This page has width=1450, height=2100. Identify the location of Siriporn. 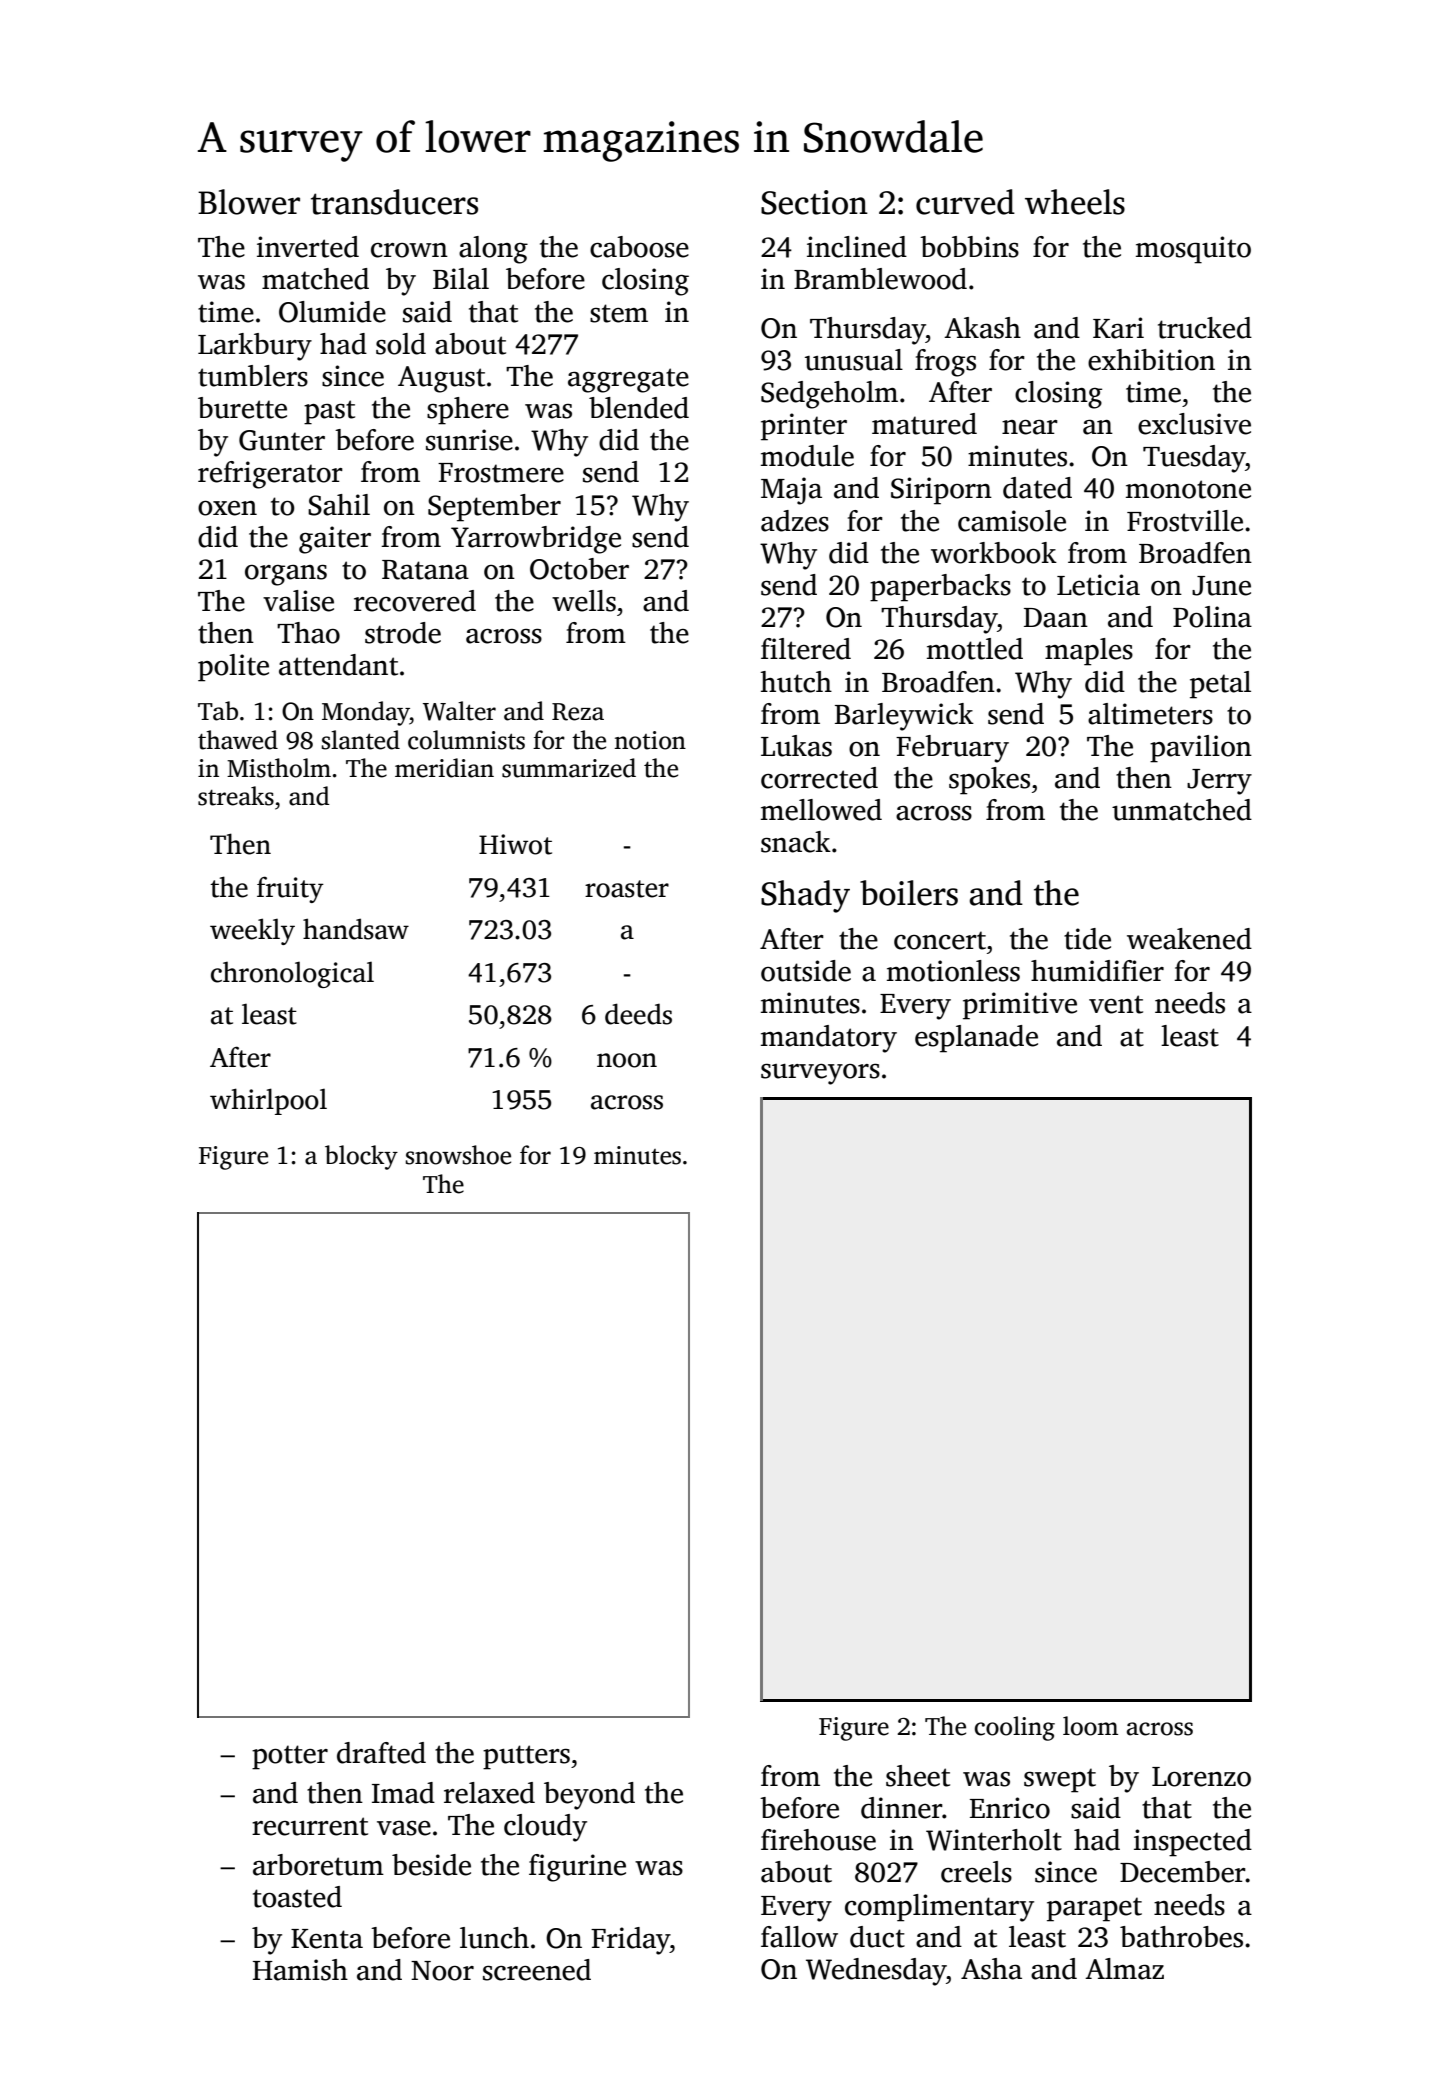
(941, 491).
